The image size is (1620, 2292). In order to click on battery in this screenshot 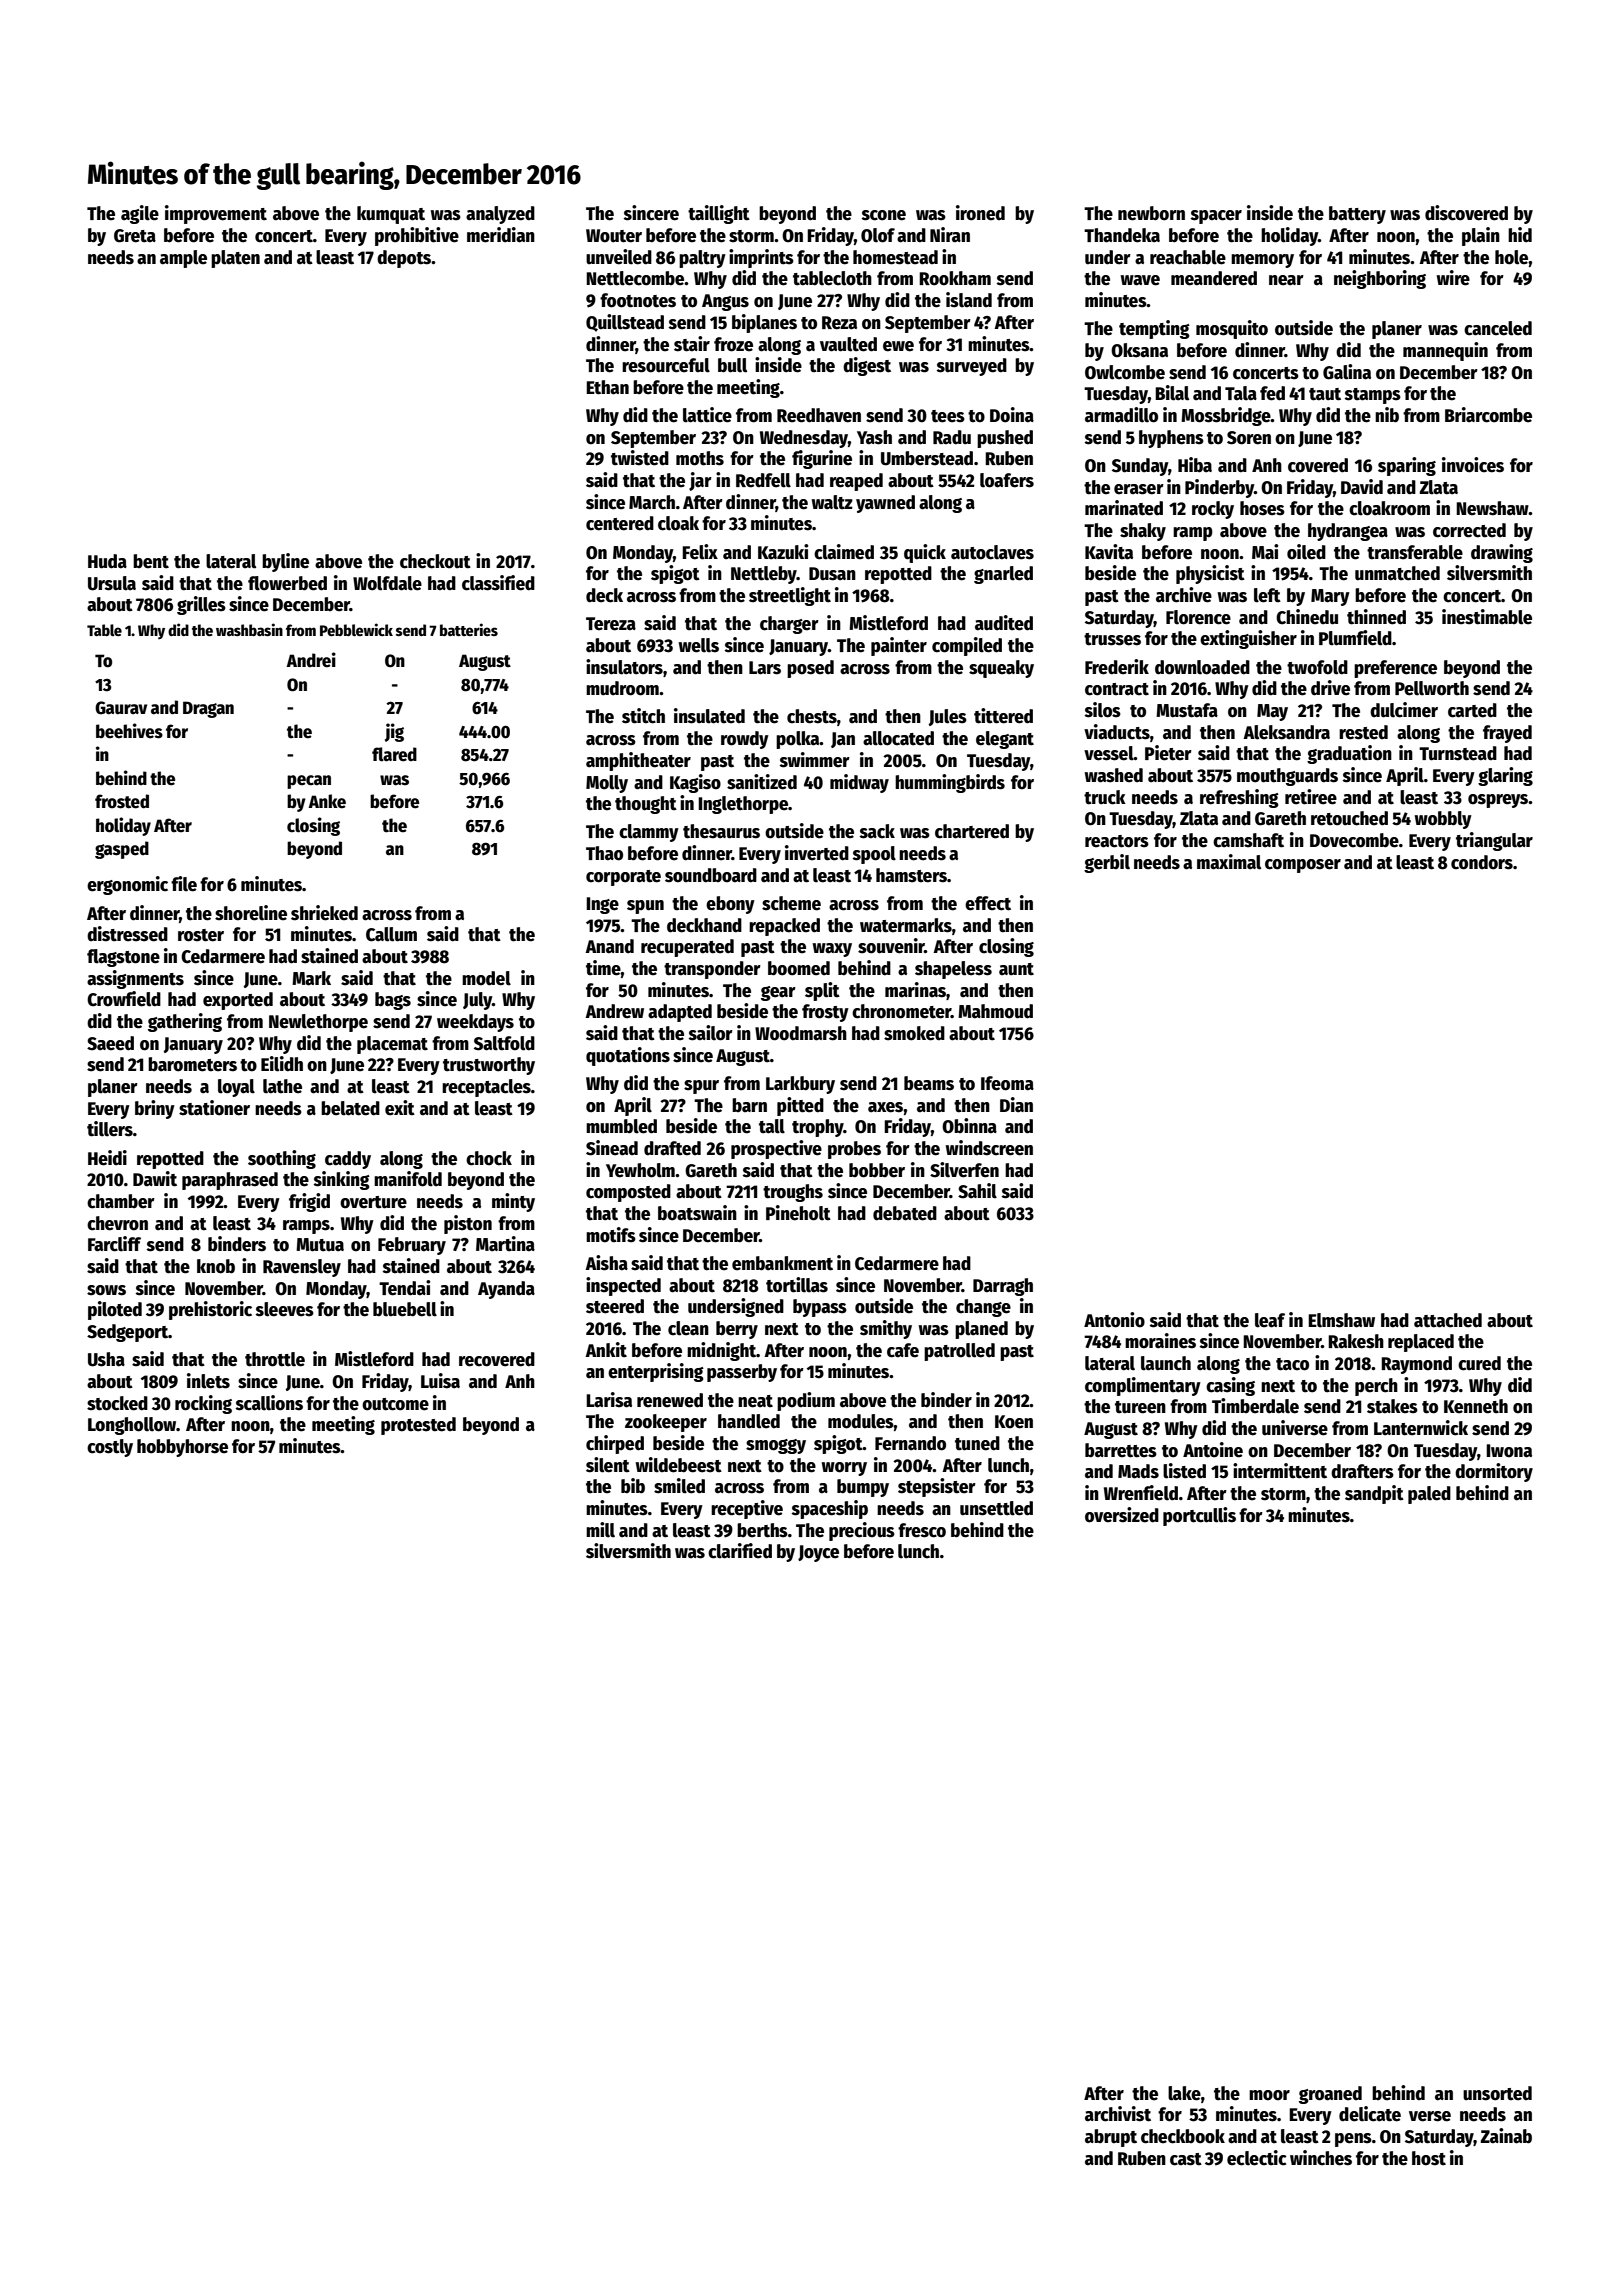, I will do `click(1357, 215)`.
